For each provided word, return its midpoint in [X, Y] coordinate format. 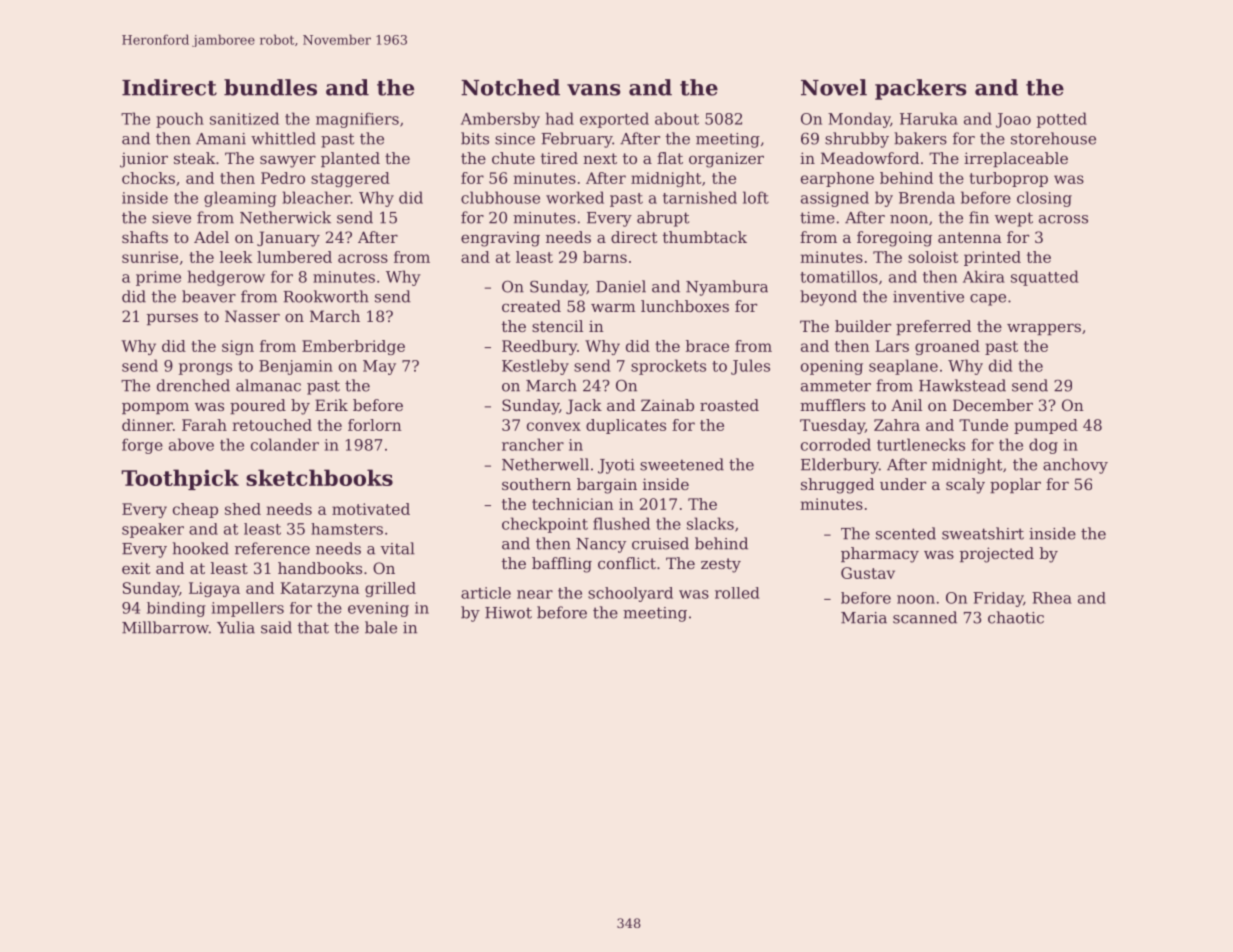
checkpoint [545, 525]
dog [1043, 446]
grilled [390, 589]
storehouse [1053, 138]
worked [575, 197]
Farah [204, 425]
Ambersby [500, 120]
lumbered [294, 257]
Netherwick [285, 217]
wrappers [1044, 329]
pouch [180, 120]
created [531, 306]
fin [979, 217]
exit [136, 568]
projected [997, 555]
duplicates [626, 426]
